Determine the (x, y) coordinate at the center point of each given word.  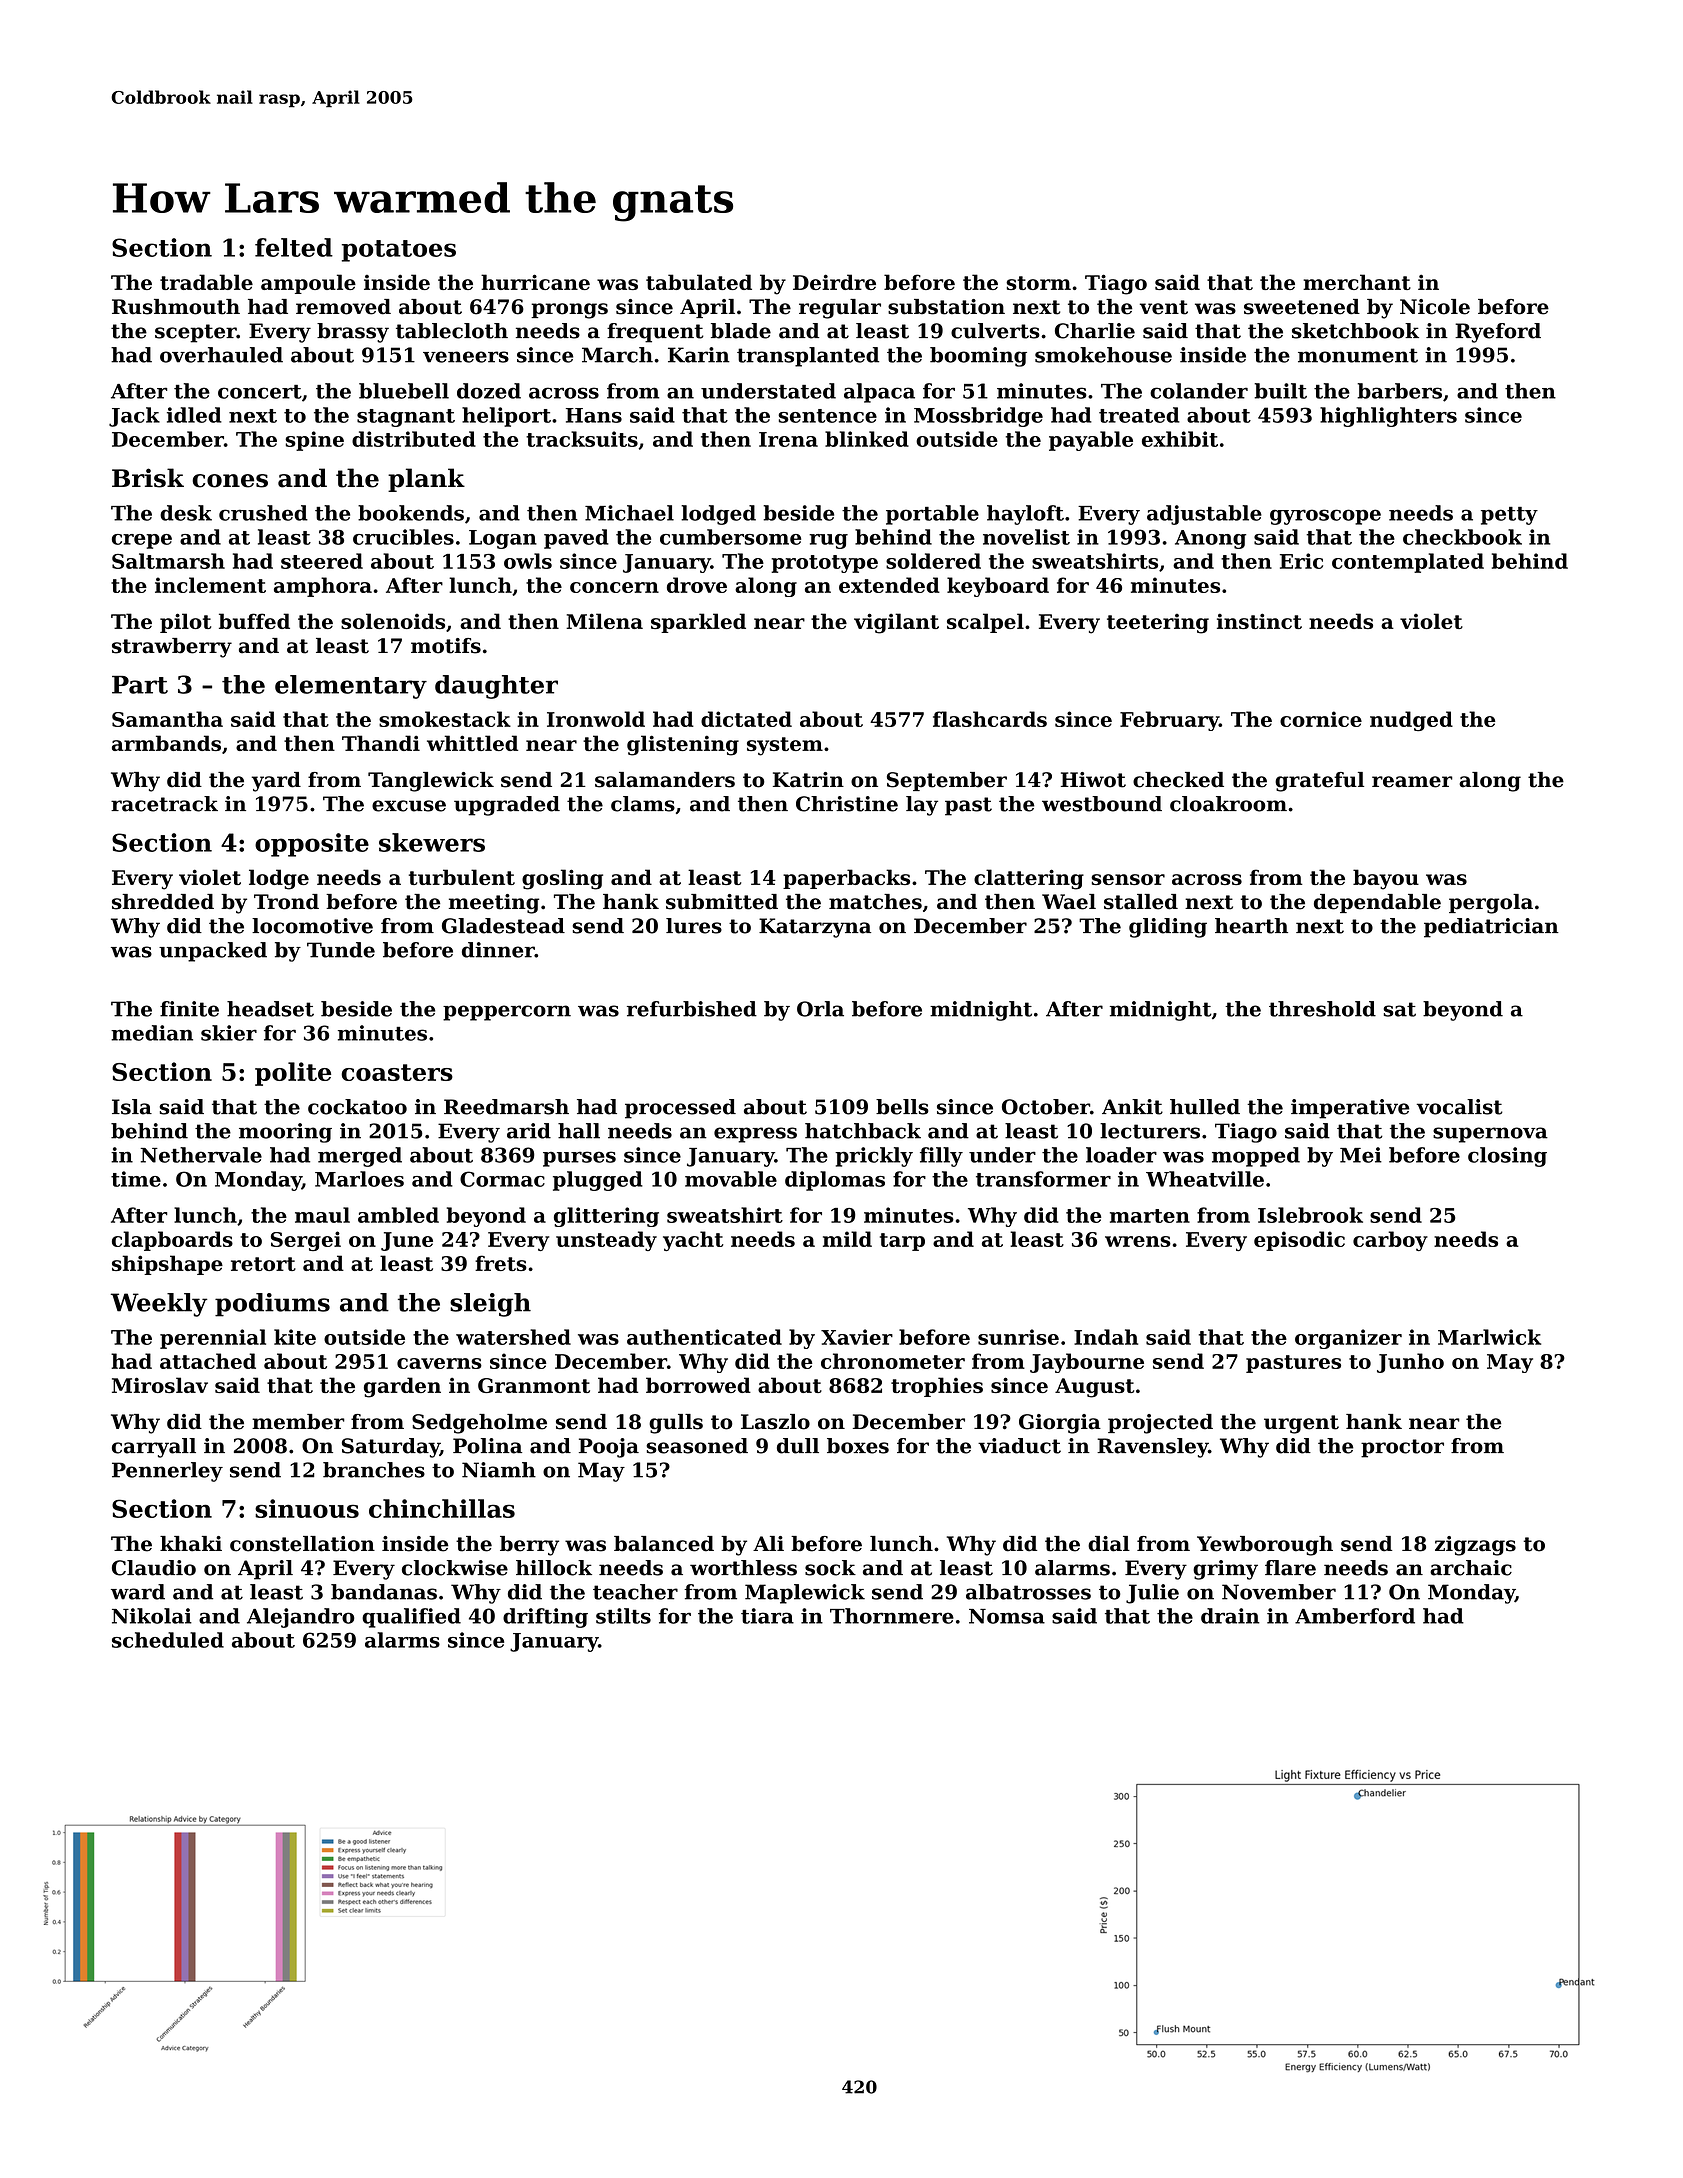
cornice (1321, 719)
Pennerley (167, 1472)
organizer (1348, 1339)
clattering (1029, 879)
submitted (722, 902)
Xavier (857, 1337)
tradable (206, 282)
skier (229, 1033)
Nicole (1435, 307)
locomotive (312, 926)
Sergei (306, 1241)
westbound (1102, 804)
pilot (185, 623)
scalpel (985, 623)
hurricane (535, 282)
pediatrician (1491, 928)
